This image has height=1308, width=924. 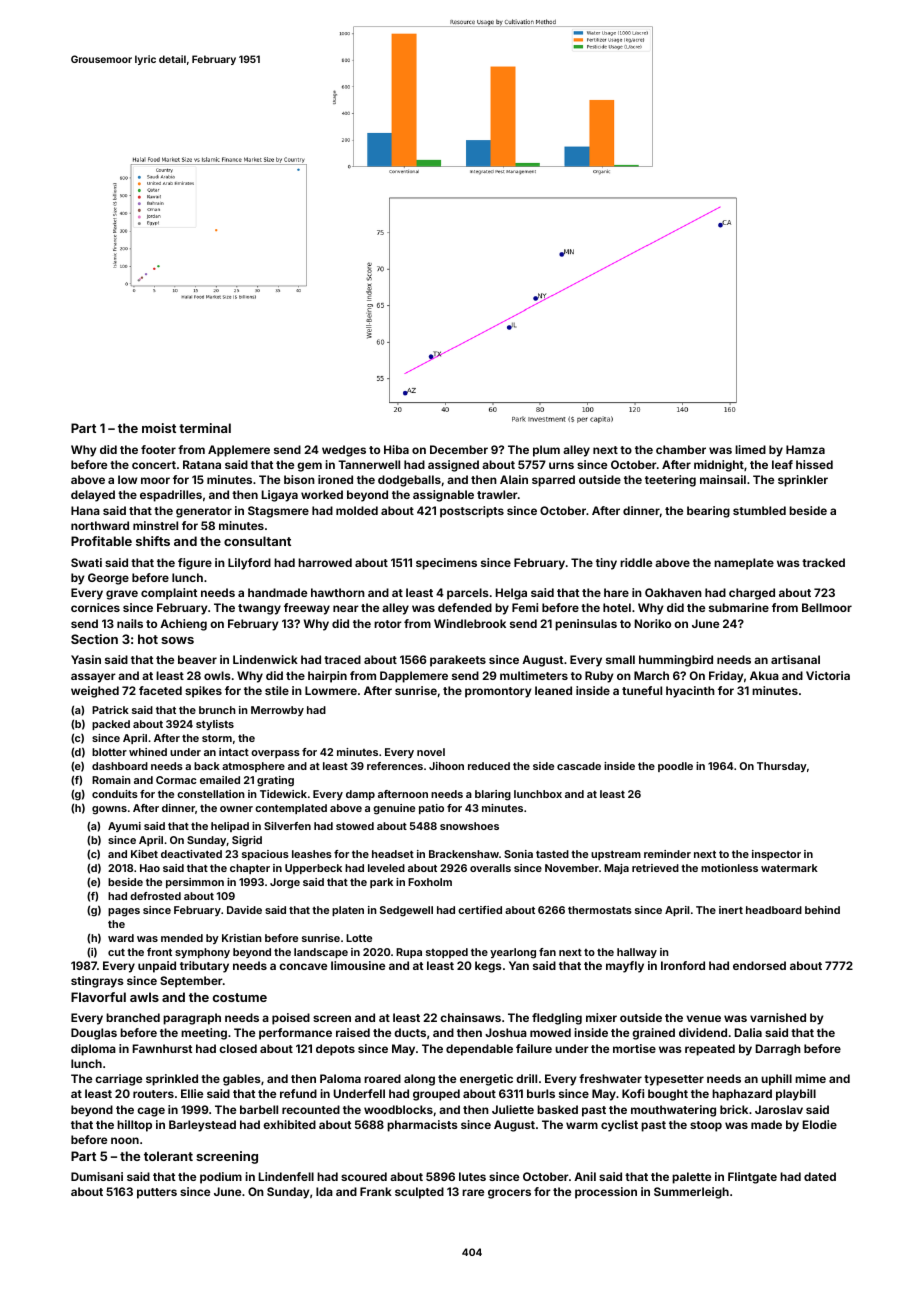 I want to click on Lilyford, so click(x=249, y=564).
